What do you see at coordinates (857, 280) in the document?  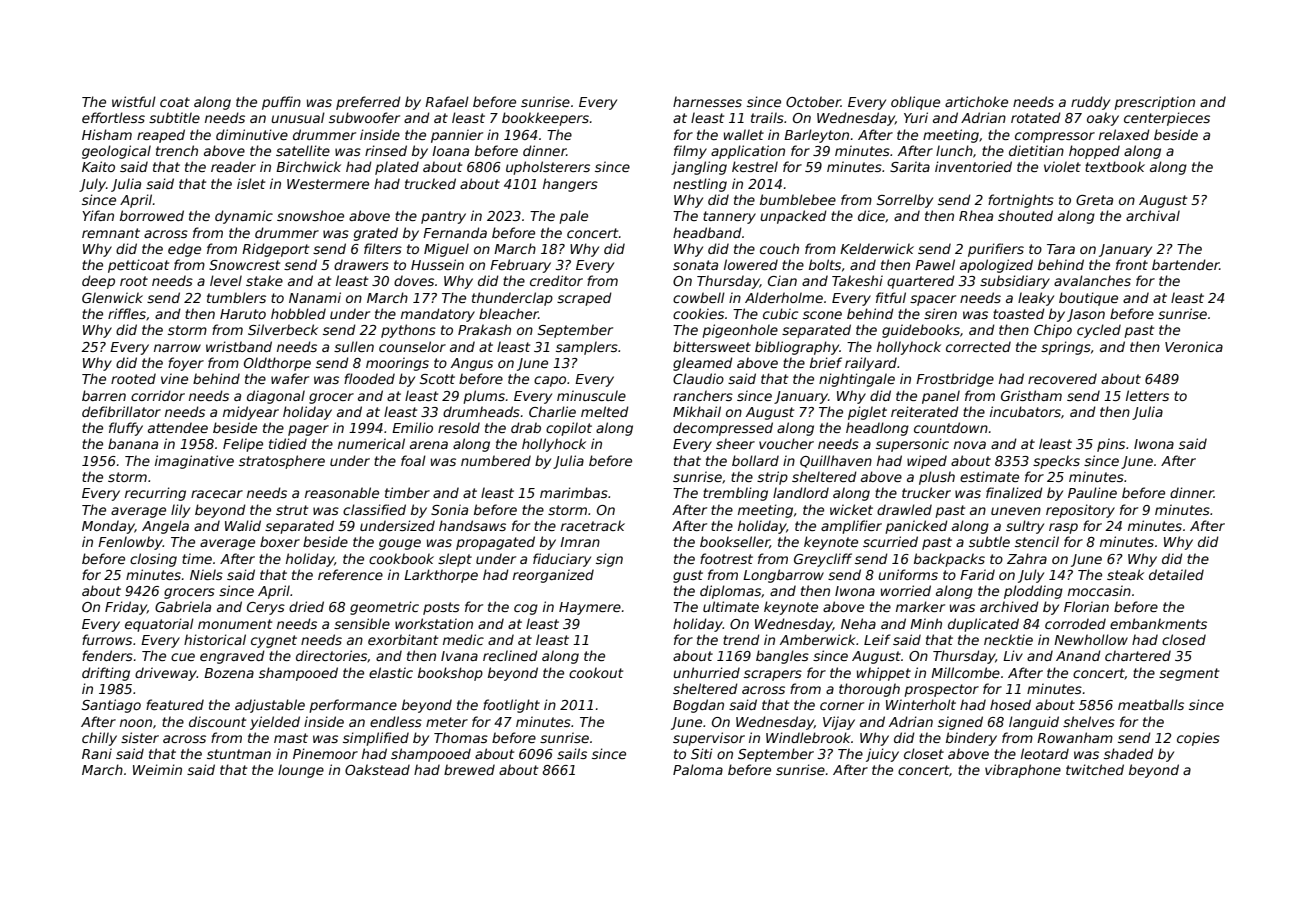 I see `Takeshi` at bounding box center [857, 280].
